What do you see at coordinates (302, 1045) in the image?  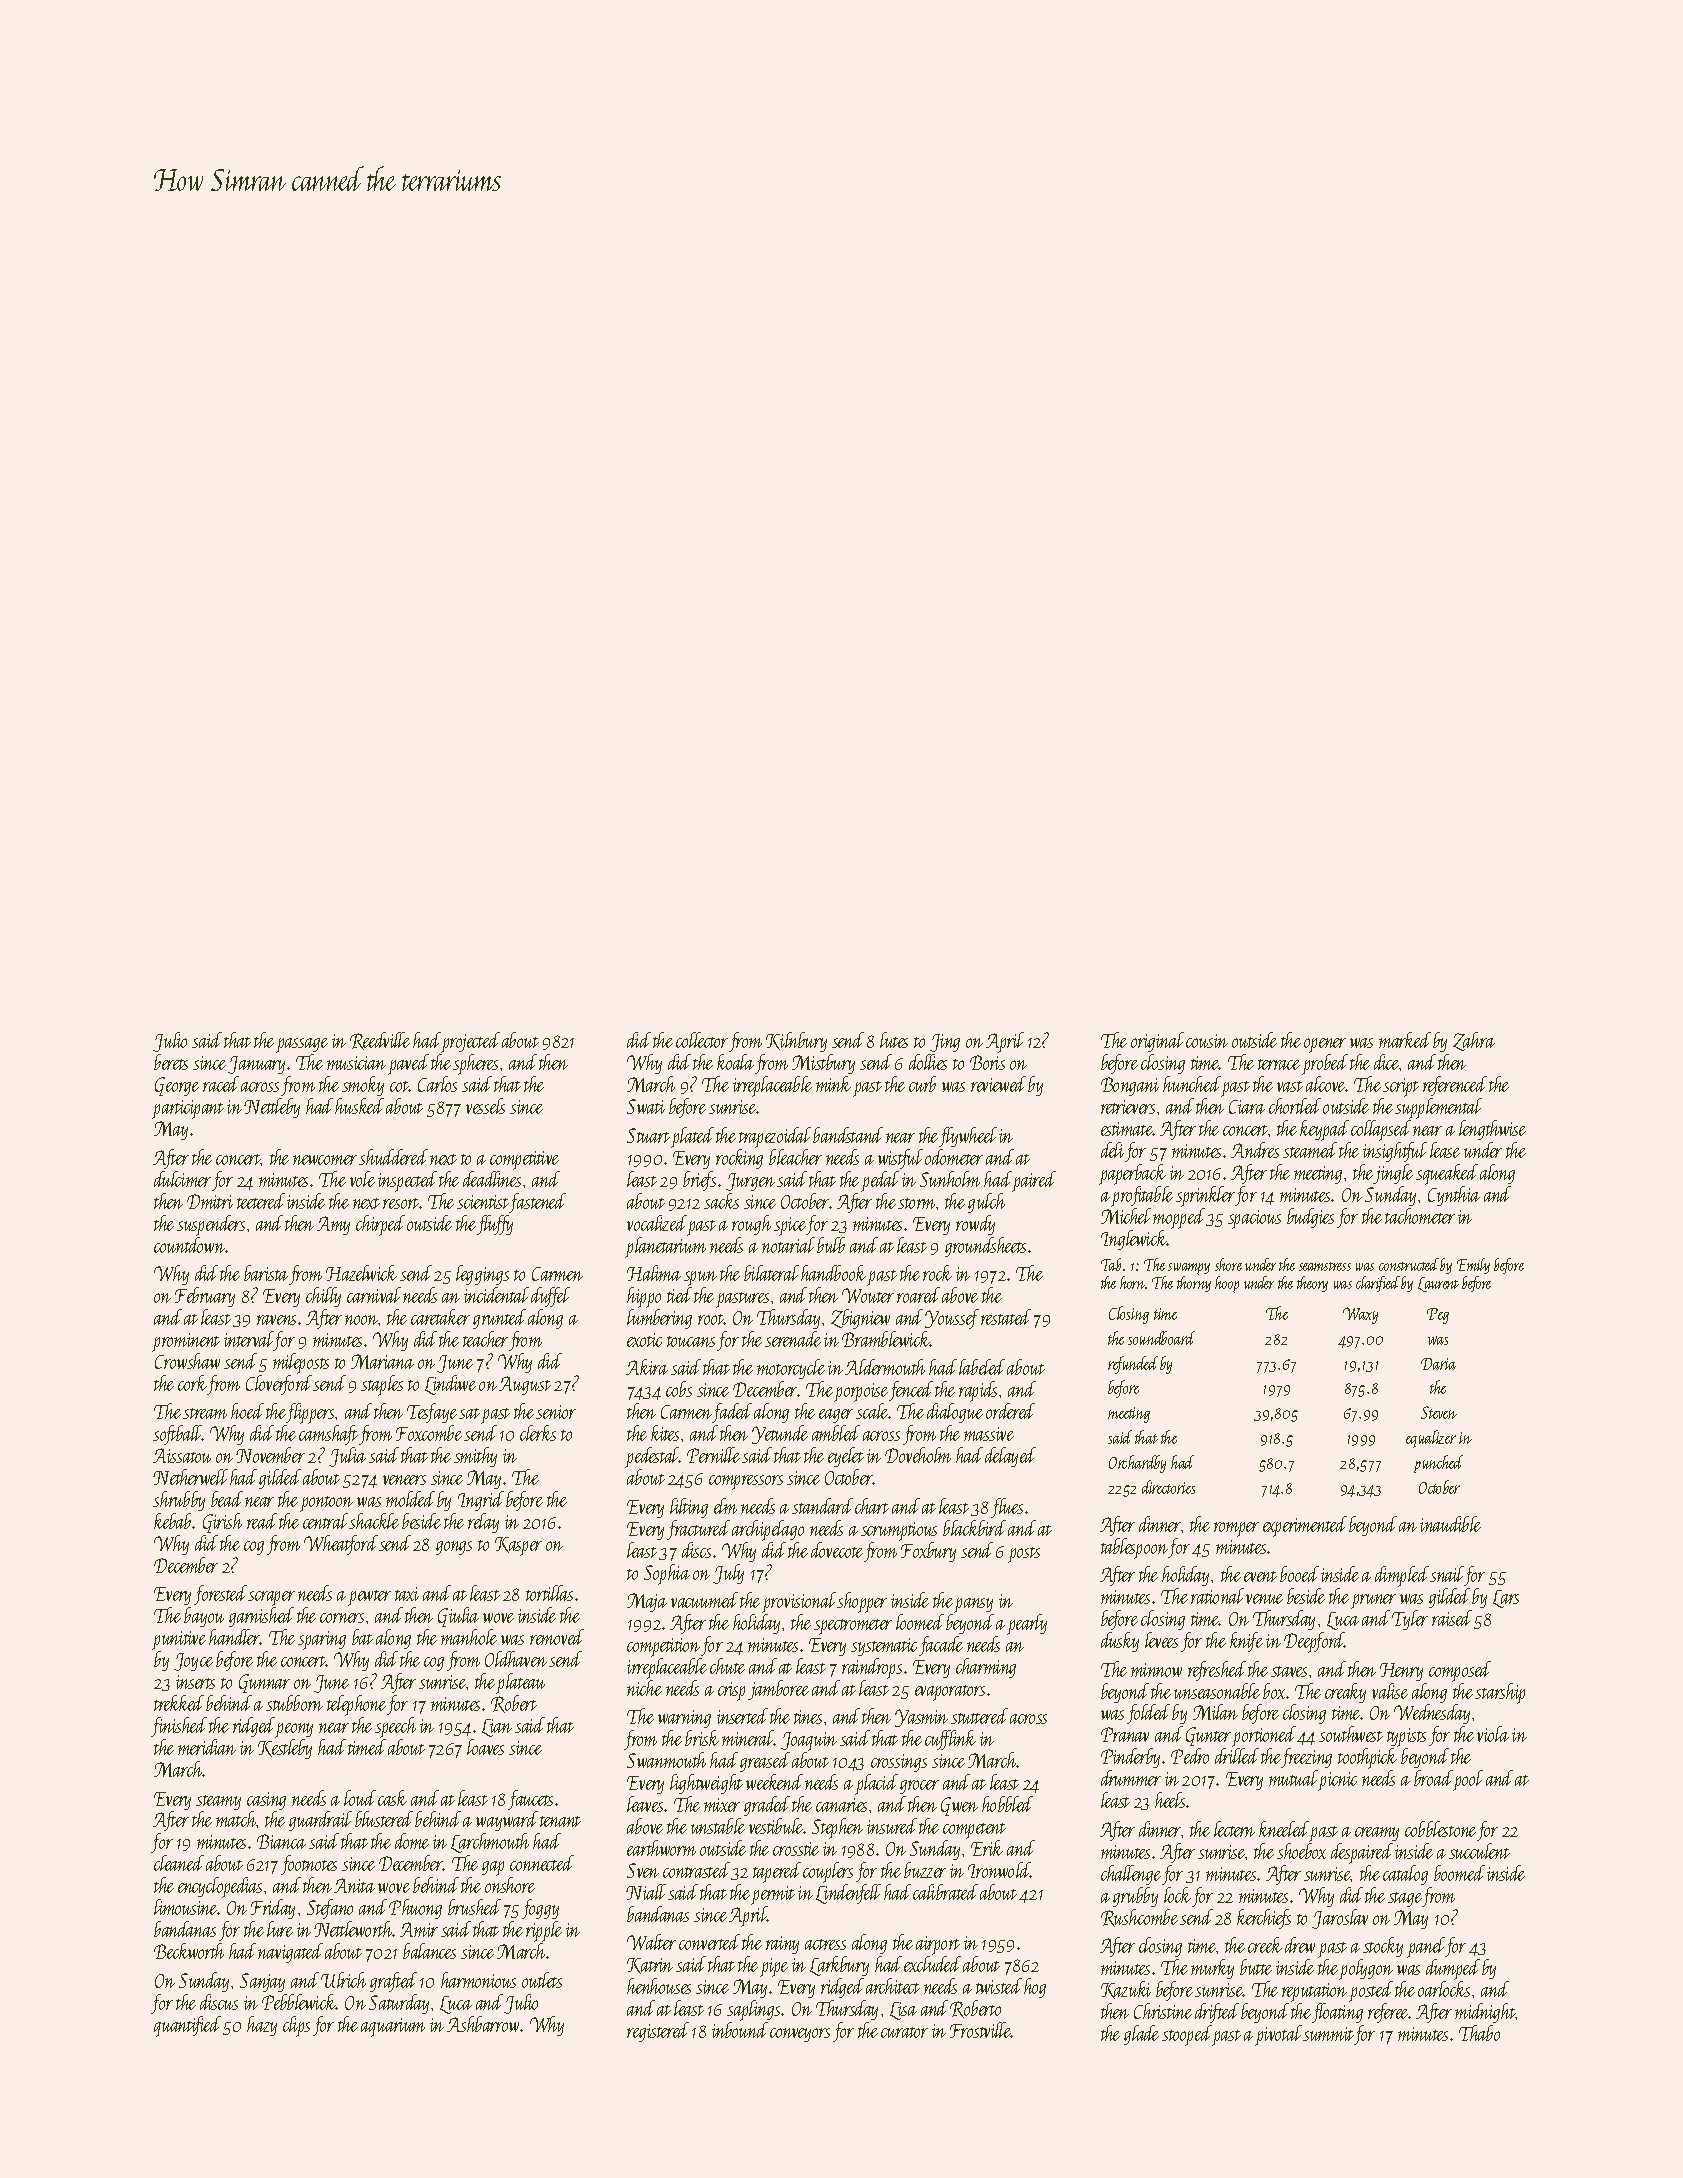 I see `passage` at bounding box center [302, 1045].
